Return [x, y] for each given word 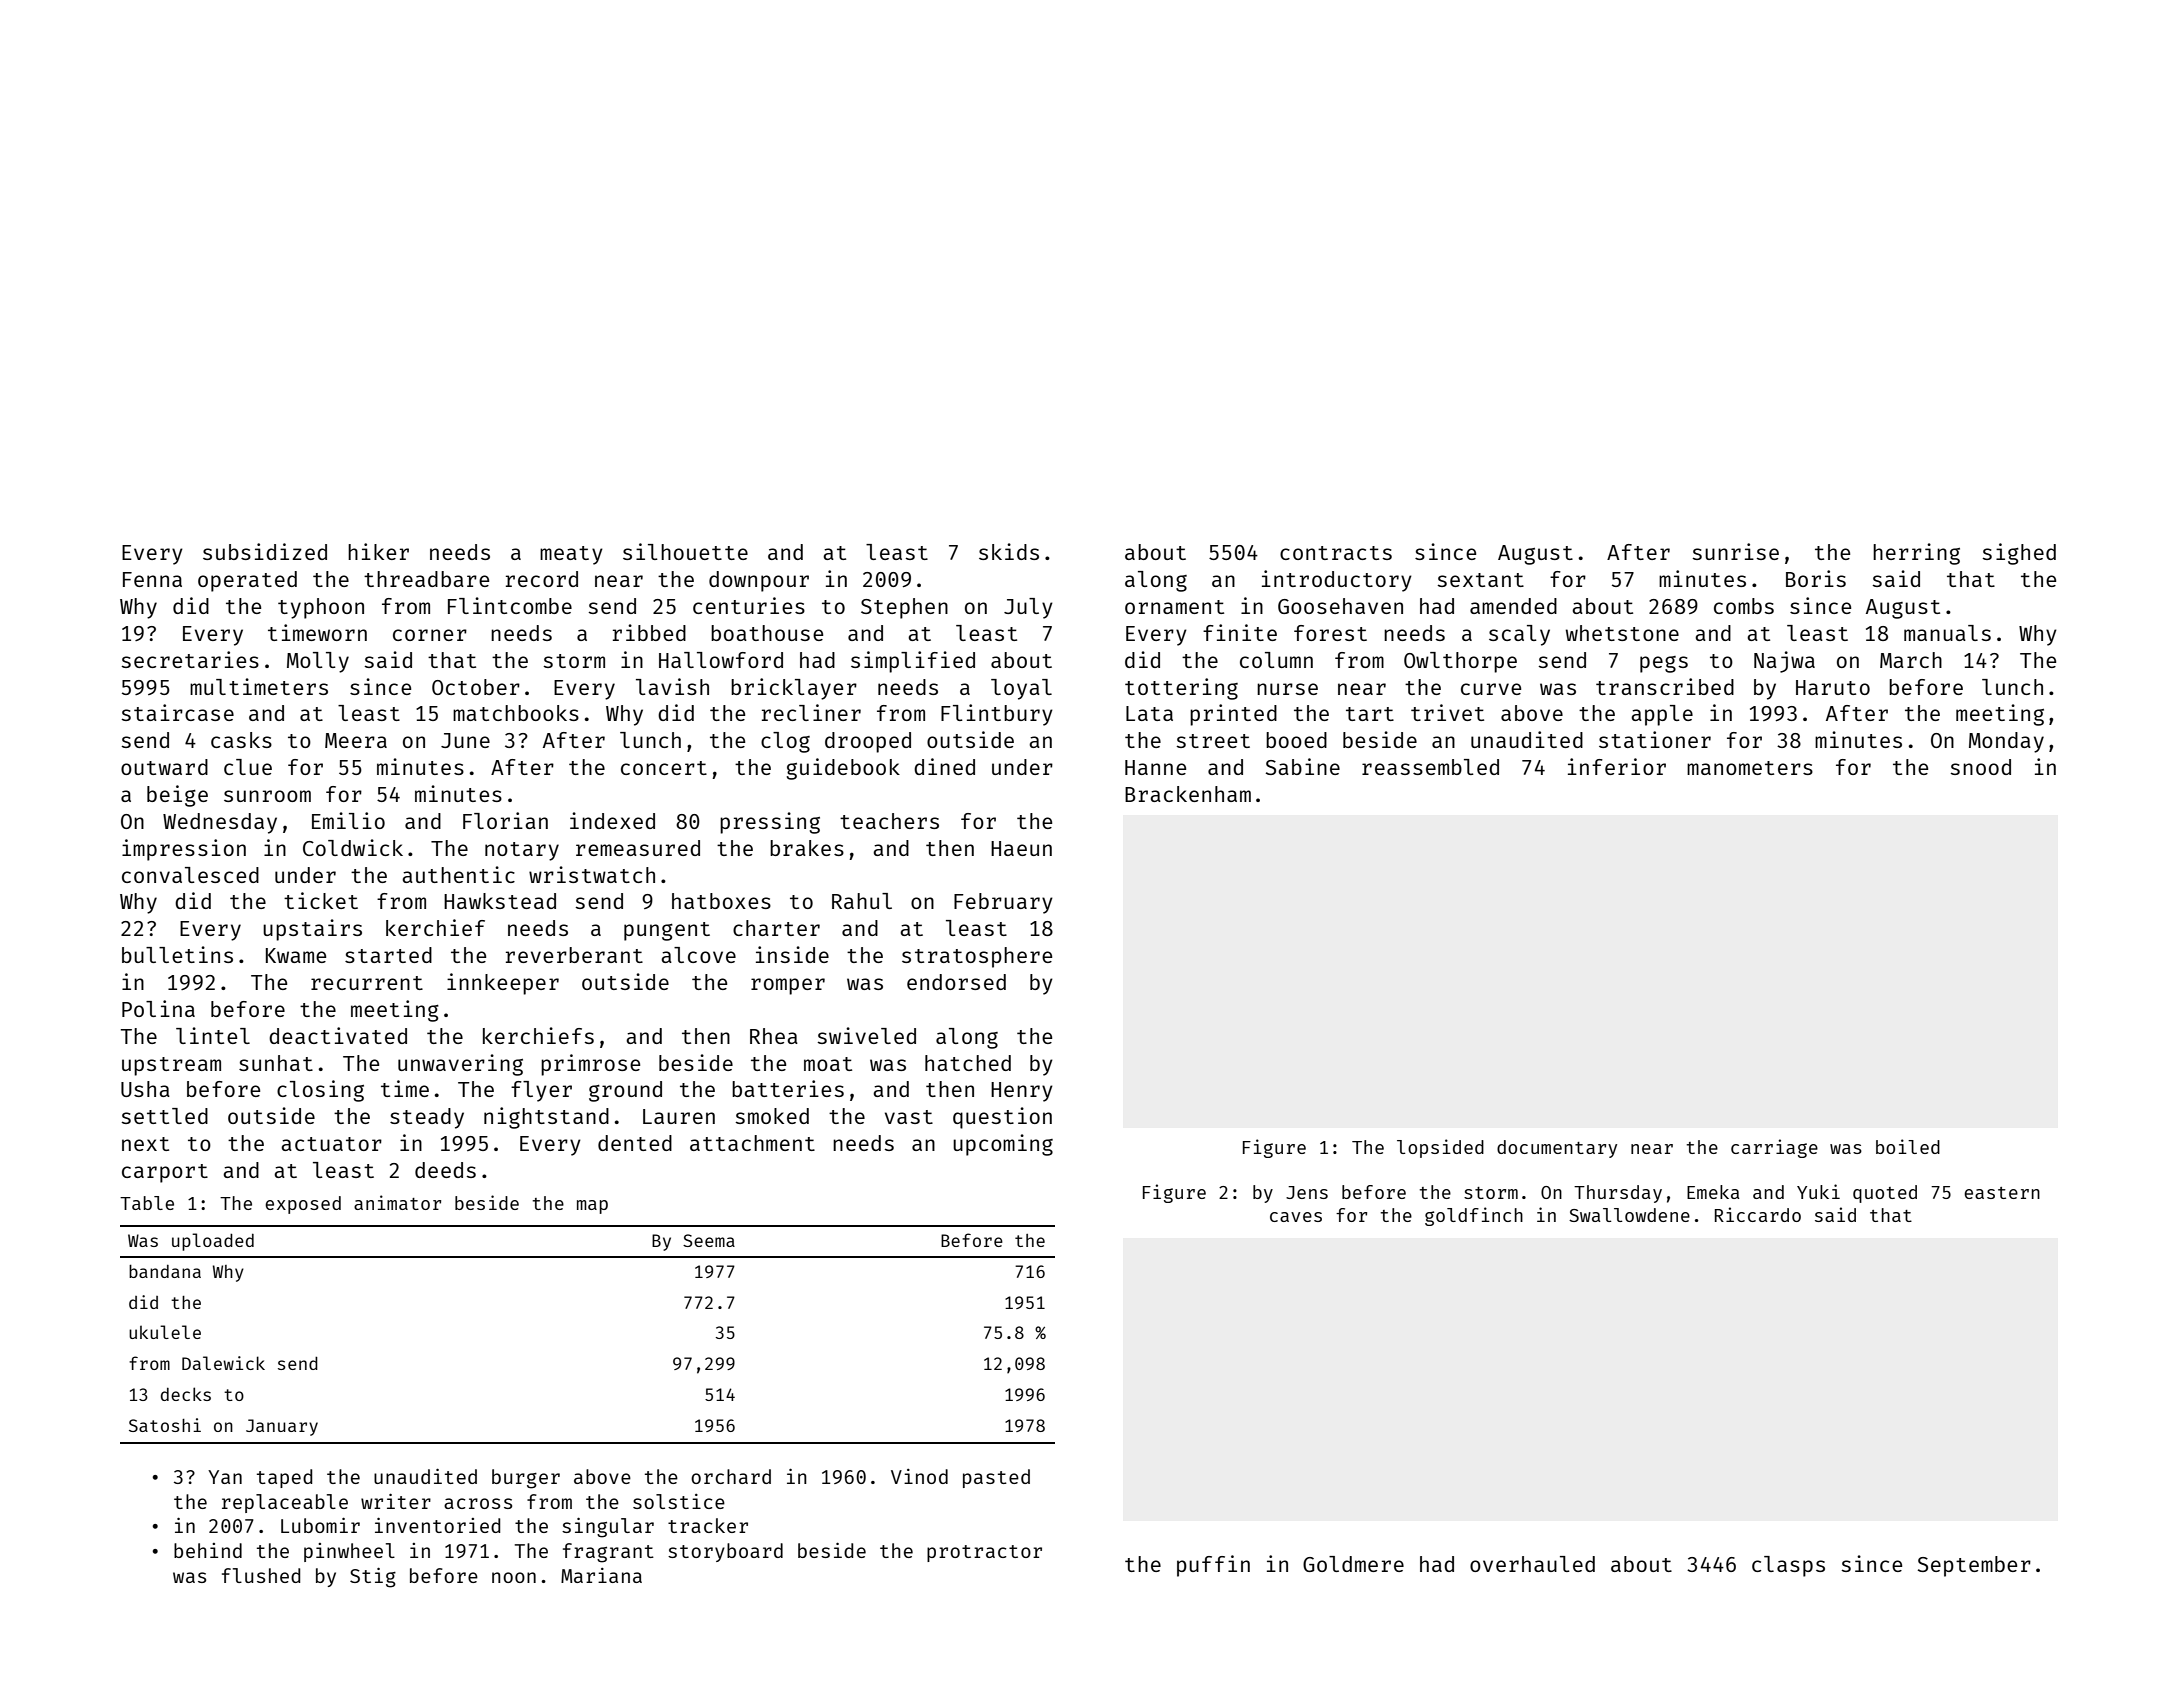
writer [396, 1501]
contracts [1336, 553]
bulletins [177, 954]
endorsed [956, 982]
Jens [1307, 1192]
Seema [709, 1240]
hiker [378, 551]
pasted [996, 1478]
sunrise [1735, 551]
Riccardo [1758, 1214]
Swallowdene [1629, 1215]
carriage [1774, 1148]
